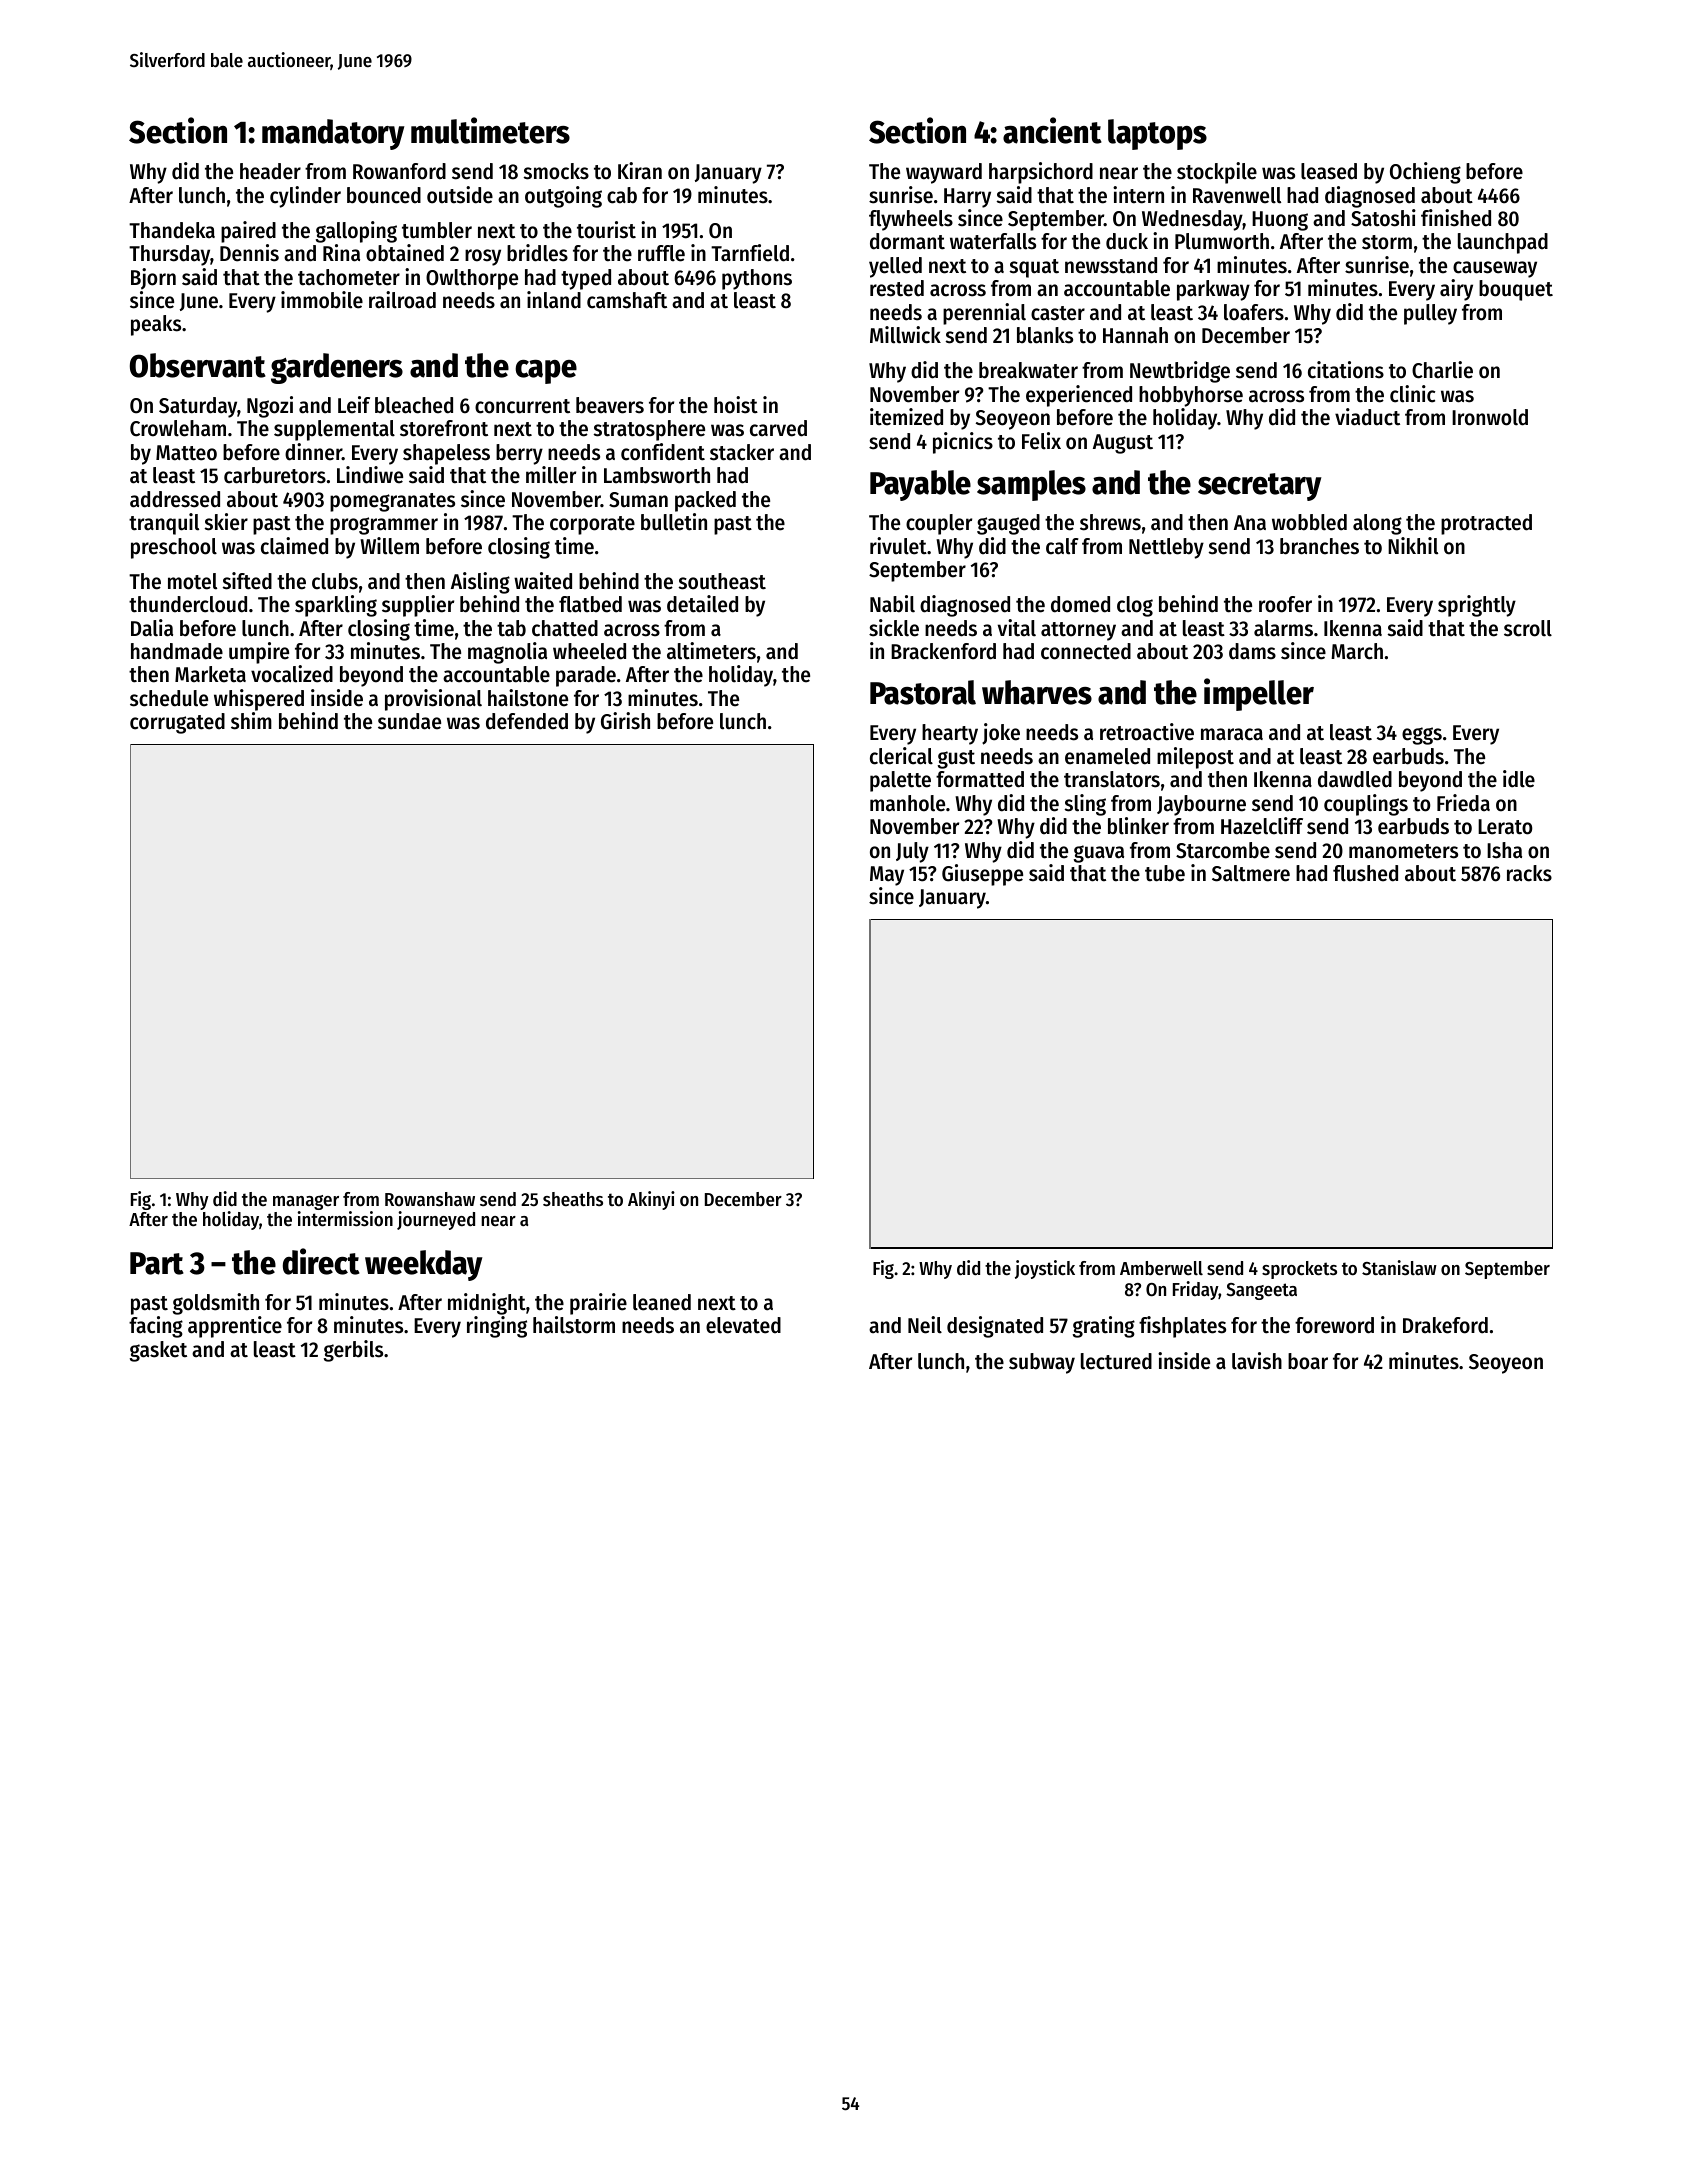 The width and height of the image is (1683, 2178). I want to click on ancient, so click(1052, 130).
